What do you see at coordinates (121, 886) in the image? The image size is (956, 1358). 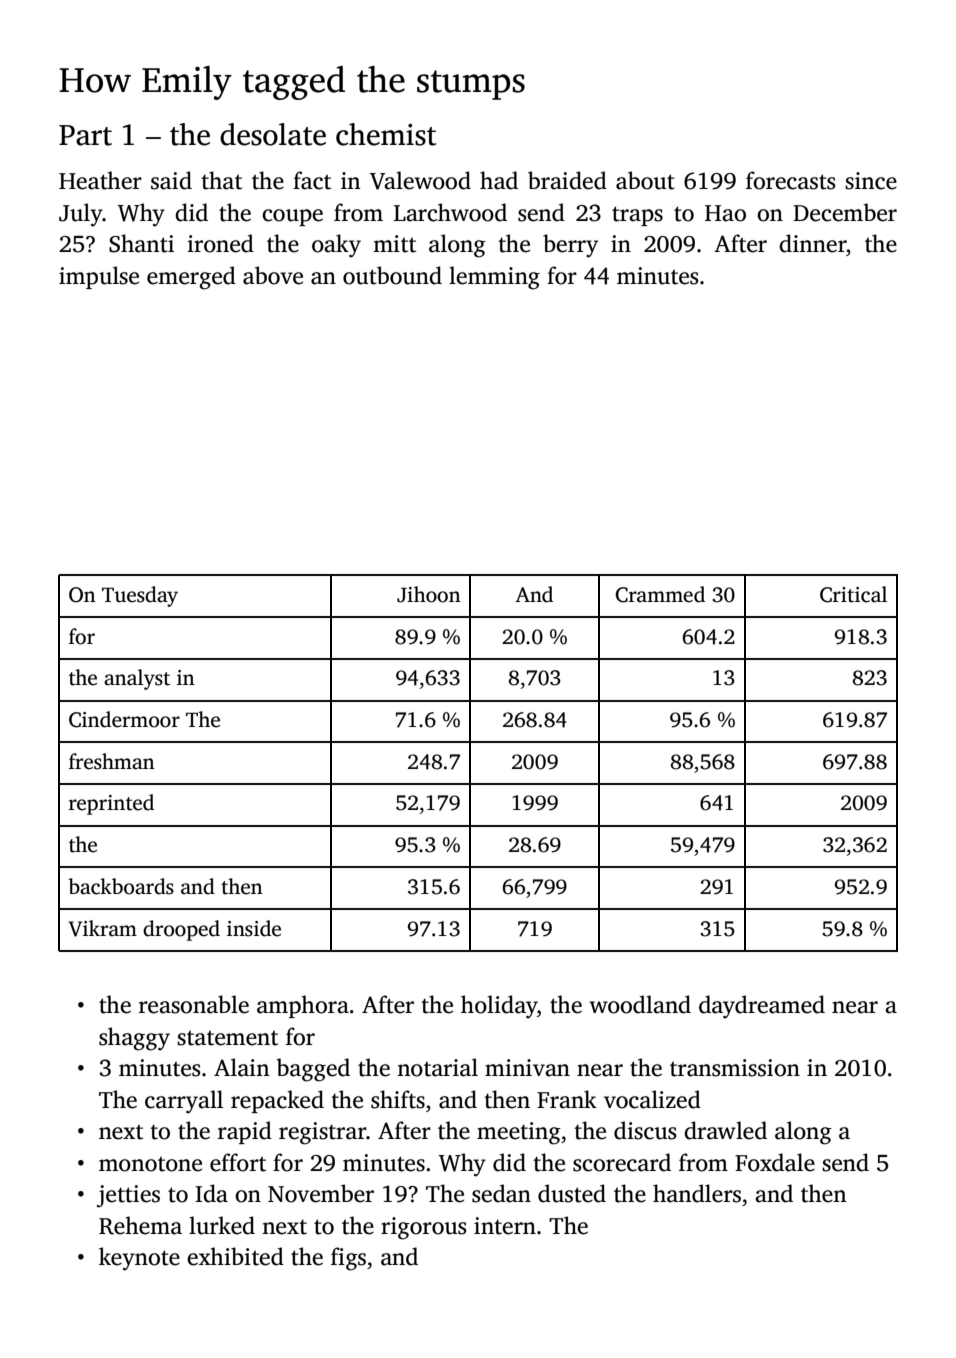 I see `backboards` at bounding box center [121, 886].
